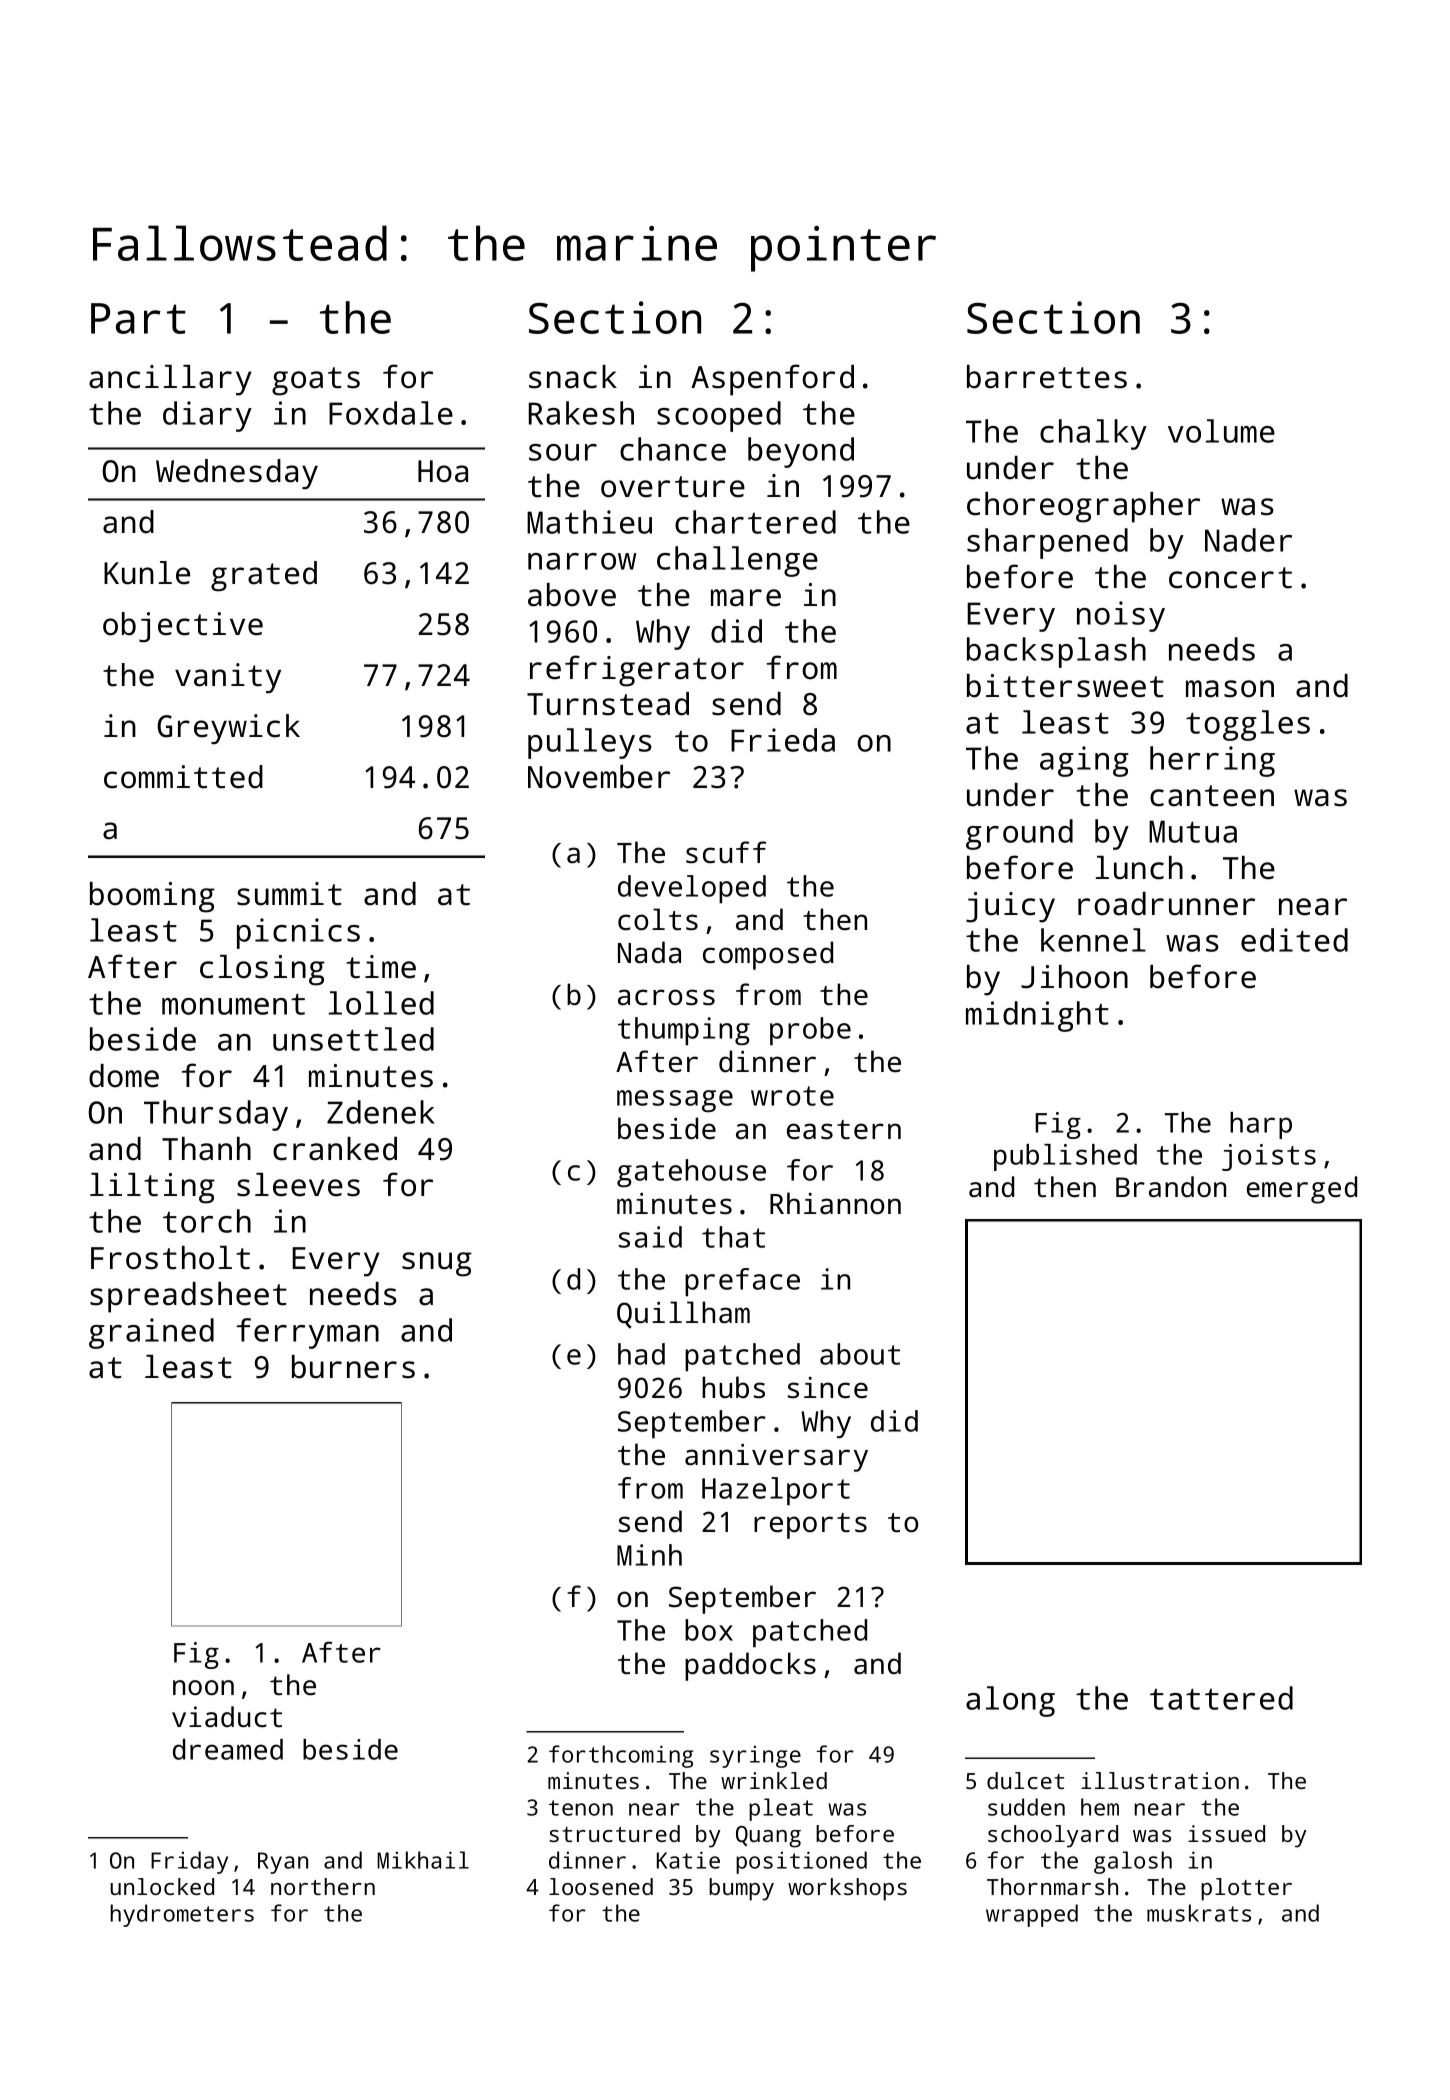 This screenshot has height=2100, width=1450. Describe the element at coordinates (772, 380) in the screenshot. I see `Aspenford` at that location.
